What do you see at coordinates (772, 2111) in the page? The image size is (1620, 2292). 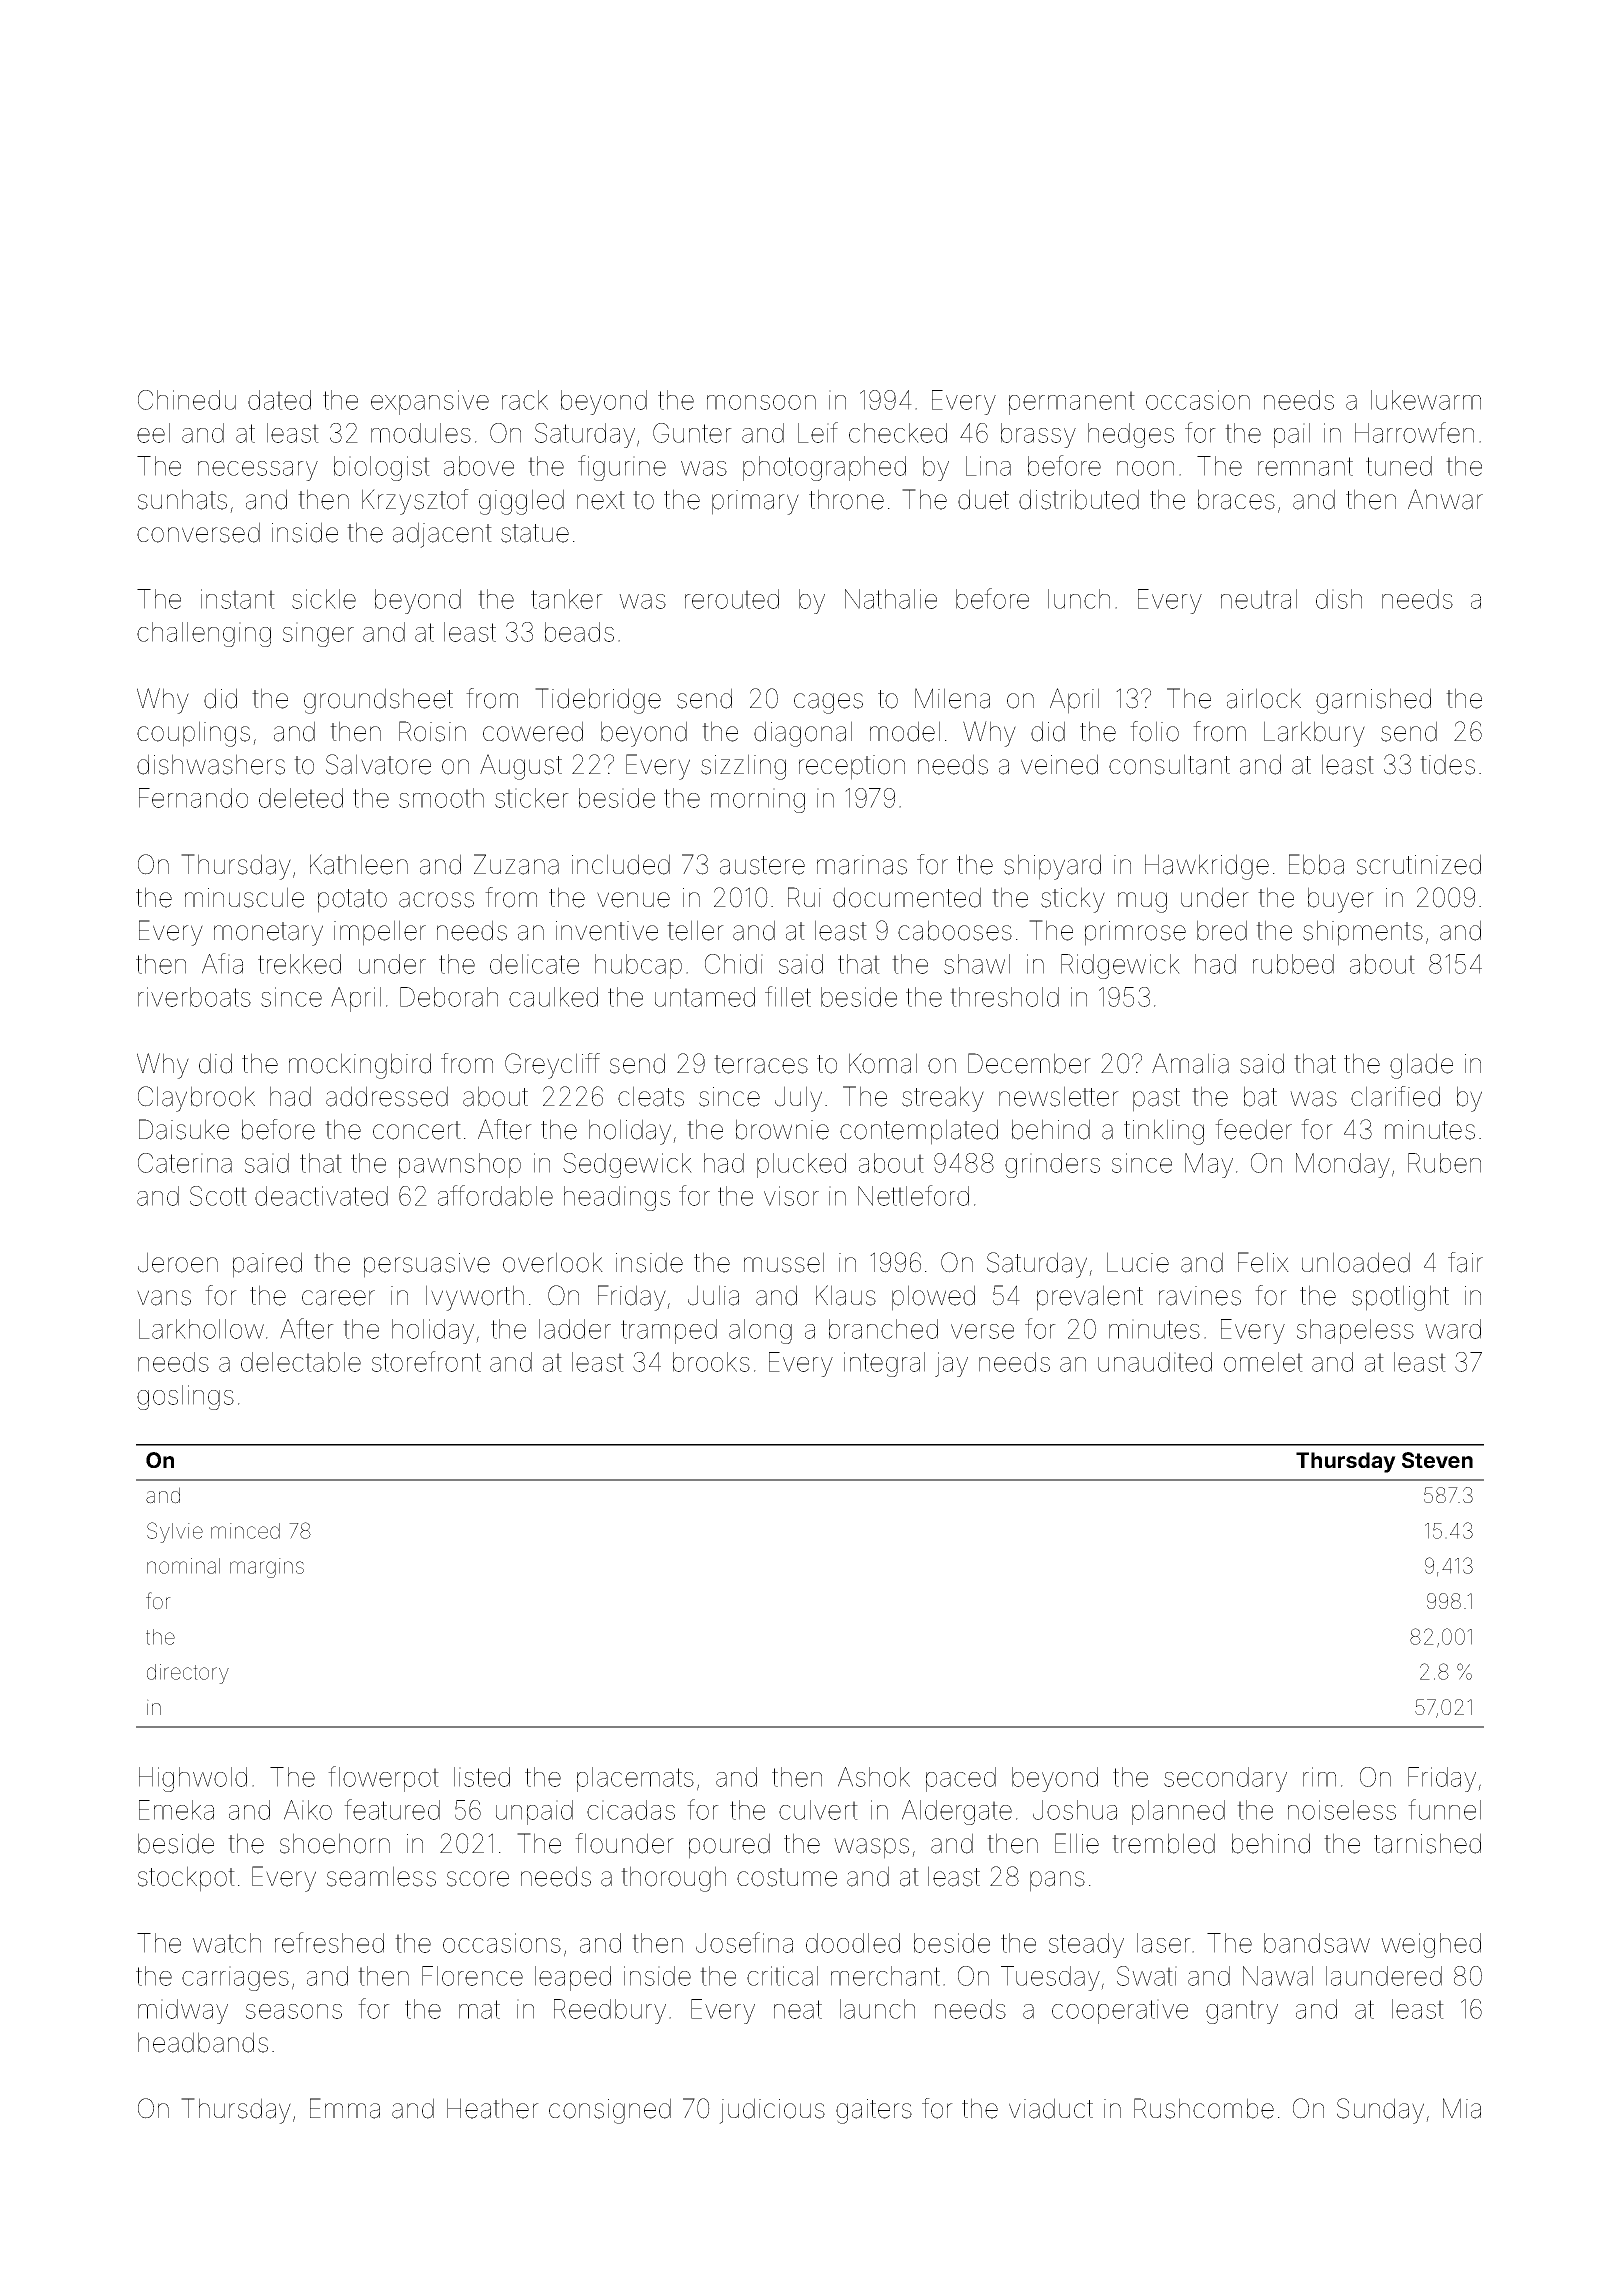 I see `judicious` at bounding box center [772, 2111].
